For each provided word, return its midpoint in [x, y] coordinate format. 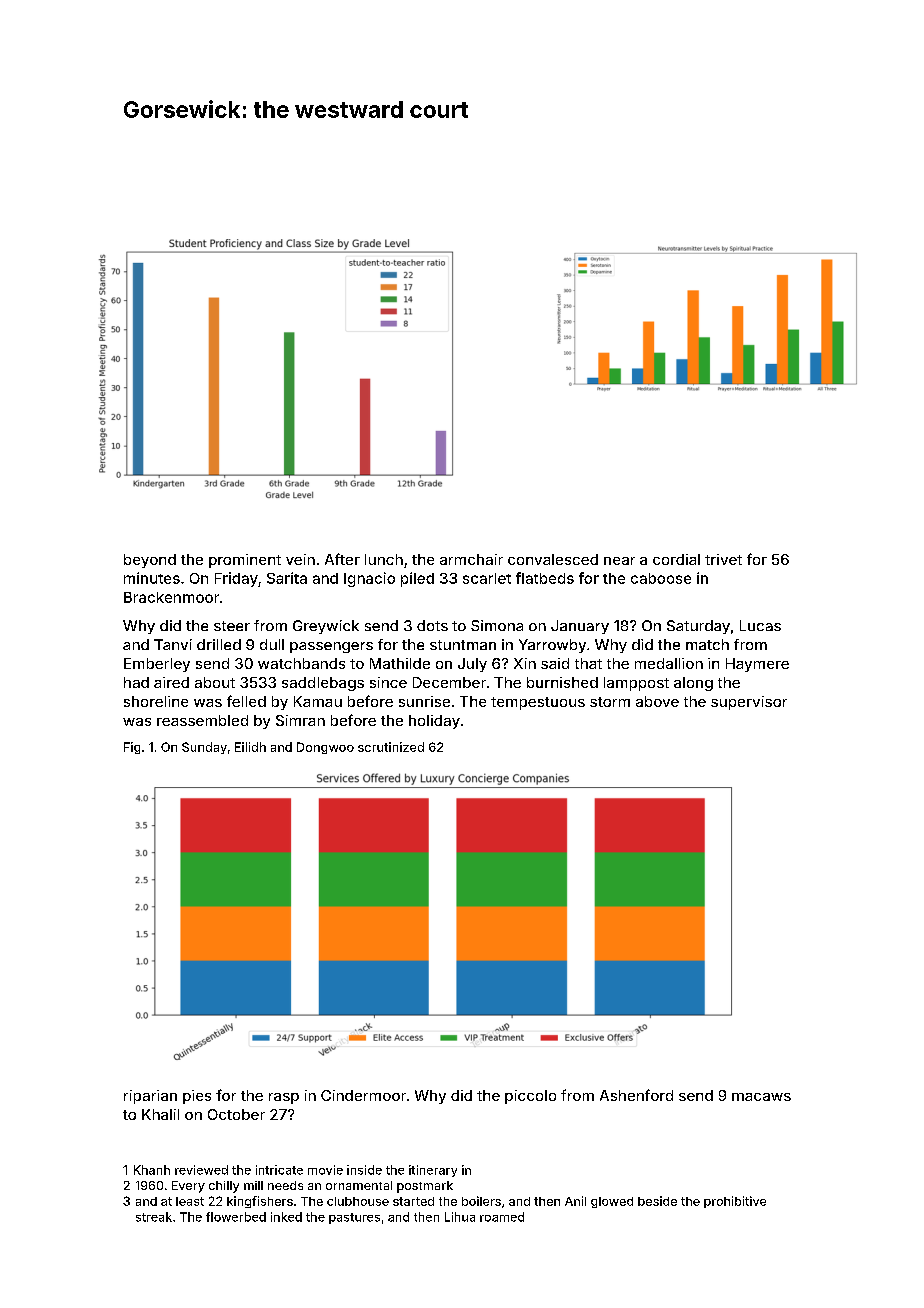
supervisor [749, 703]
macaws [761, 1097]
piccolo [530, 1097]
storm [610, 702]
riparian [150, 1097]
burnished [562, 682]
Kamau [318, 701]
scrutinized [391, 747]
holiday [434, 722]
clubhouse [358, 1201]
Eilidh [250, 747]
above [657, 701]
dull [272, 644]
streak [154, 1217]
